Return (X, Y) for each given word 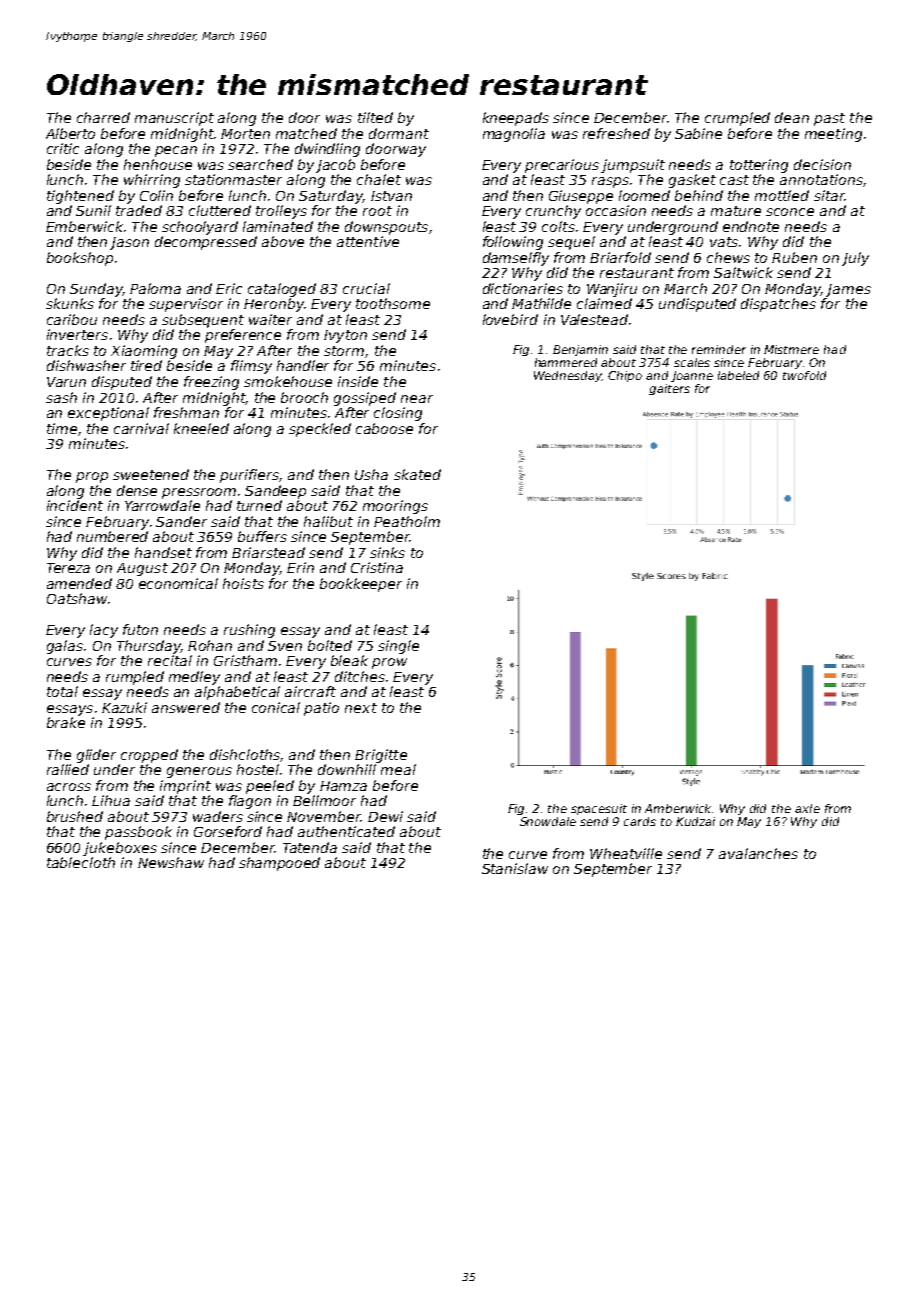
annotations (821, 179)
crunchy (553, 212)
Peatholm (407, 521)
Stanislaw (515, 868)
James (848, 290)
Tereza (68, 568)
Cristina (377, 567)
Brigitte (381, 756)
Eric (229, 288)
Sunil (93, 210)
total (62, 691)
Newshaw (171, 862)
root (377, 211)
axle (807, 808)
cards (640, 821)
